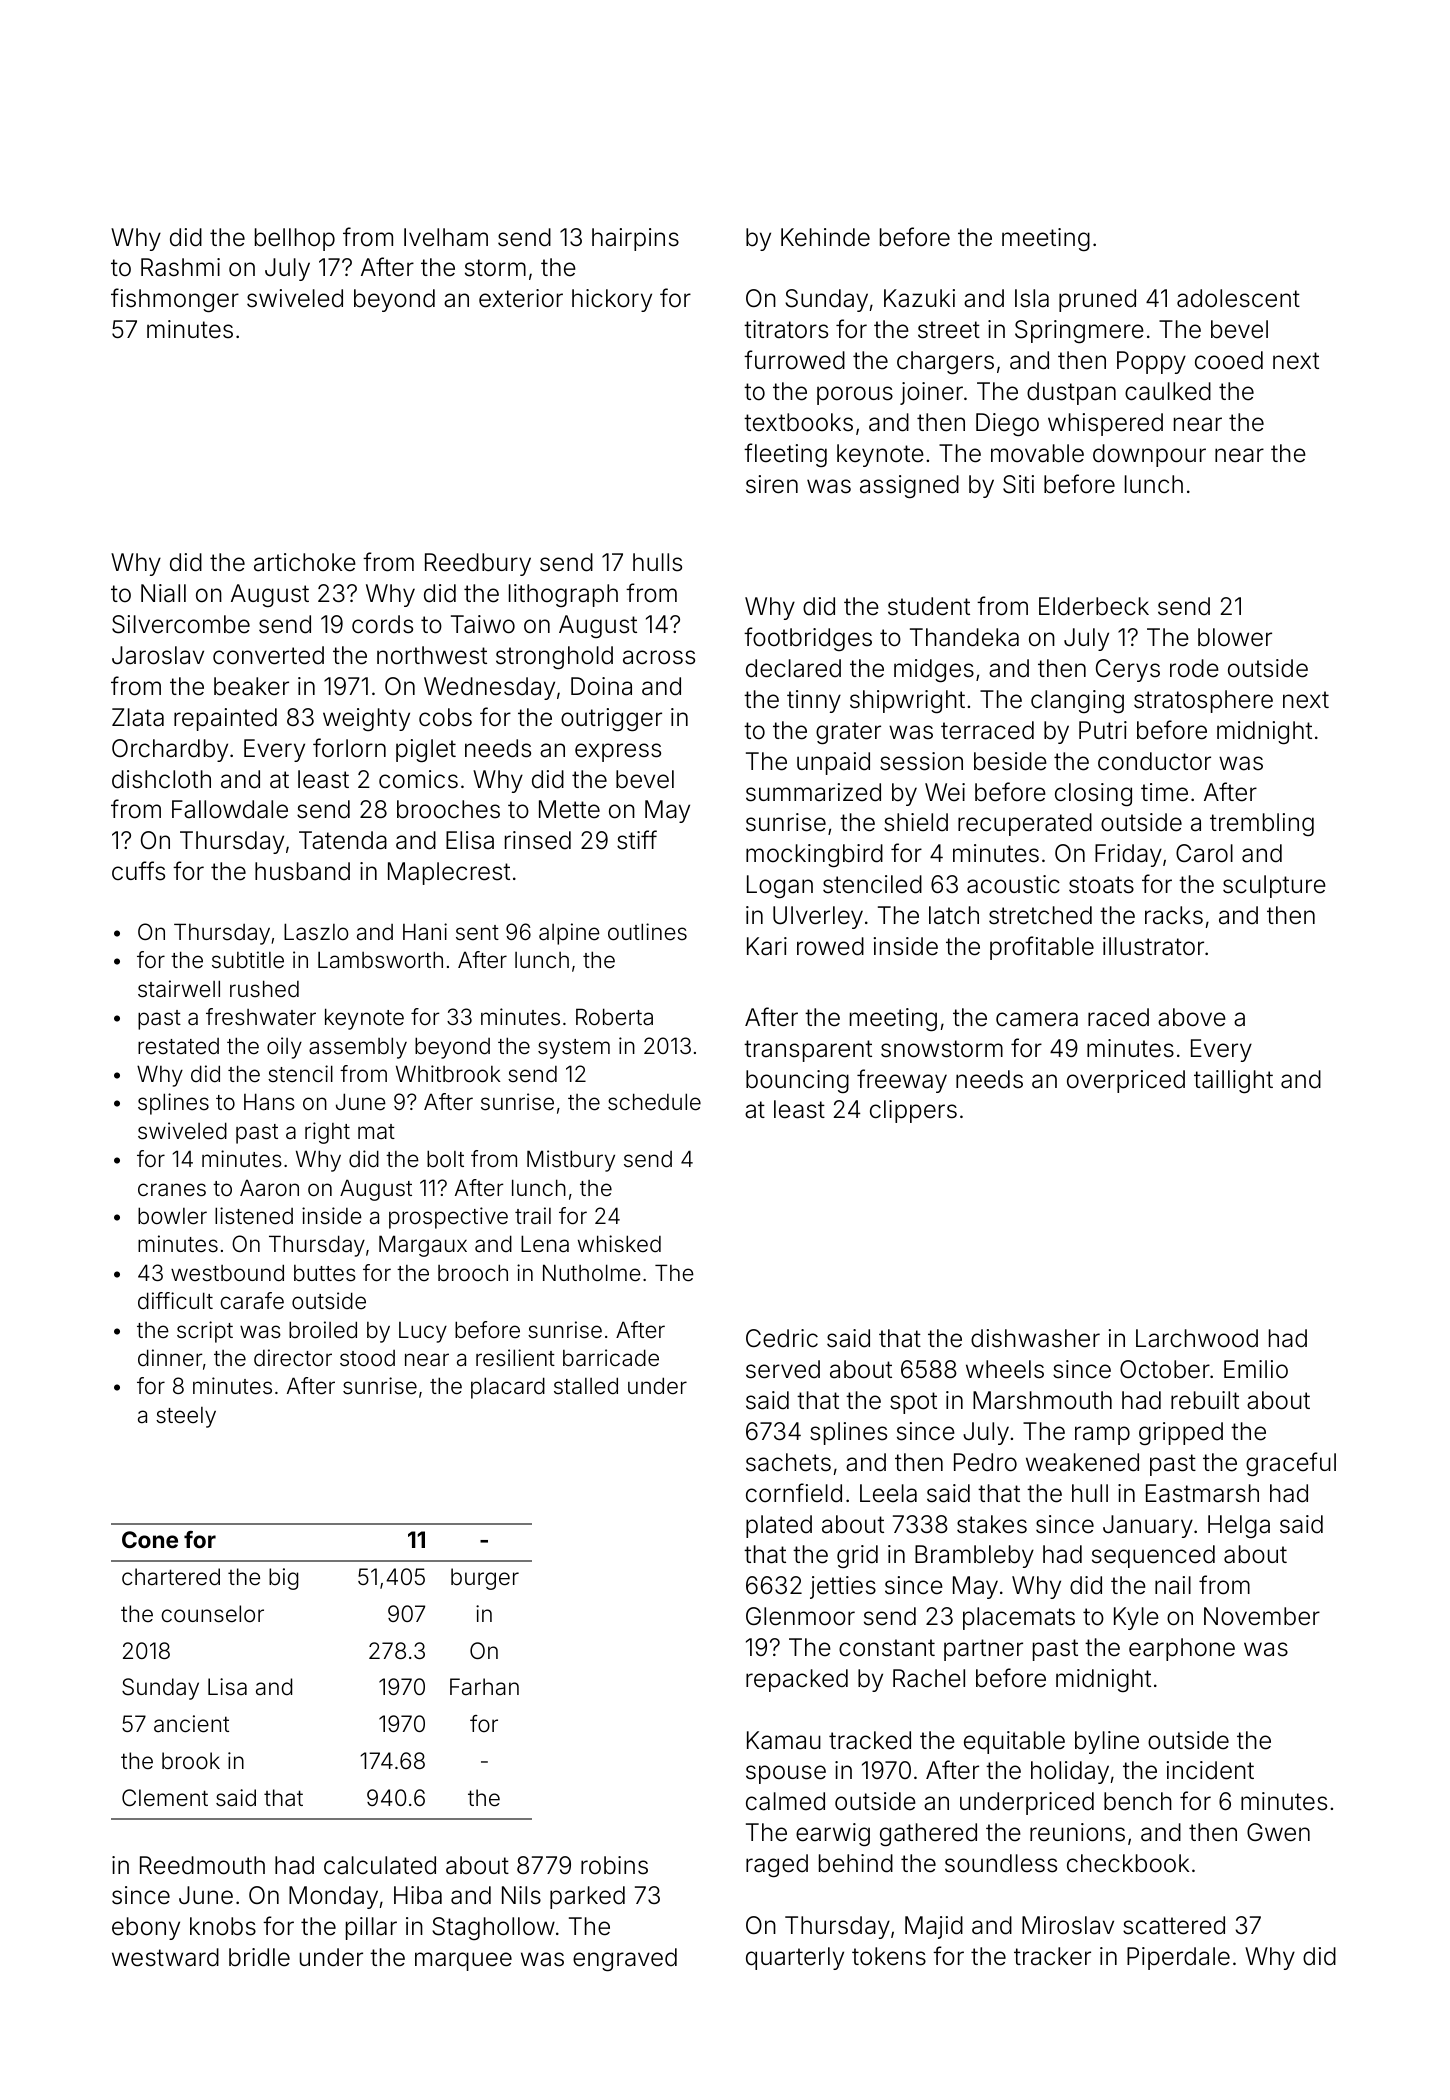  What do you see at coordinates (1274, 886) in the screenshot?
I see `sculpture` at bounding box center [1274, 886].
